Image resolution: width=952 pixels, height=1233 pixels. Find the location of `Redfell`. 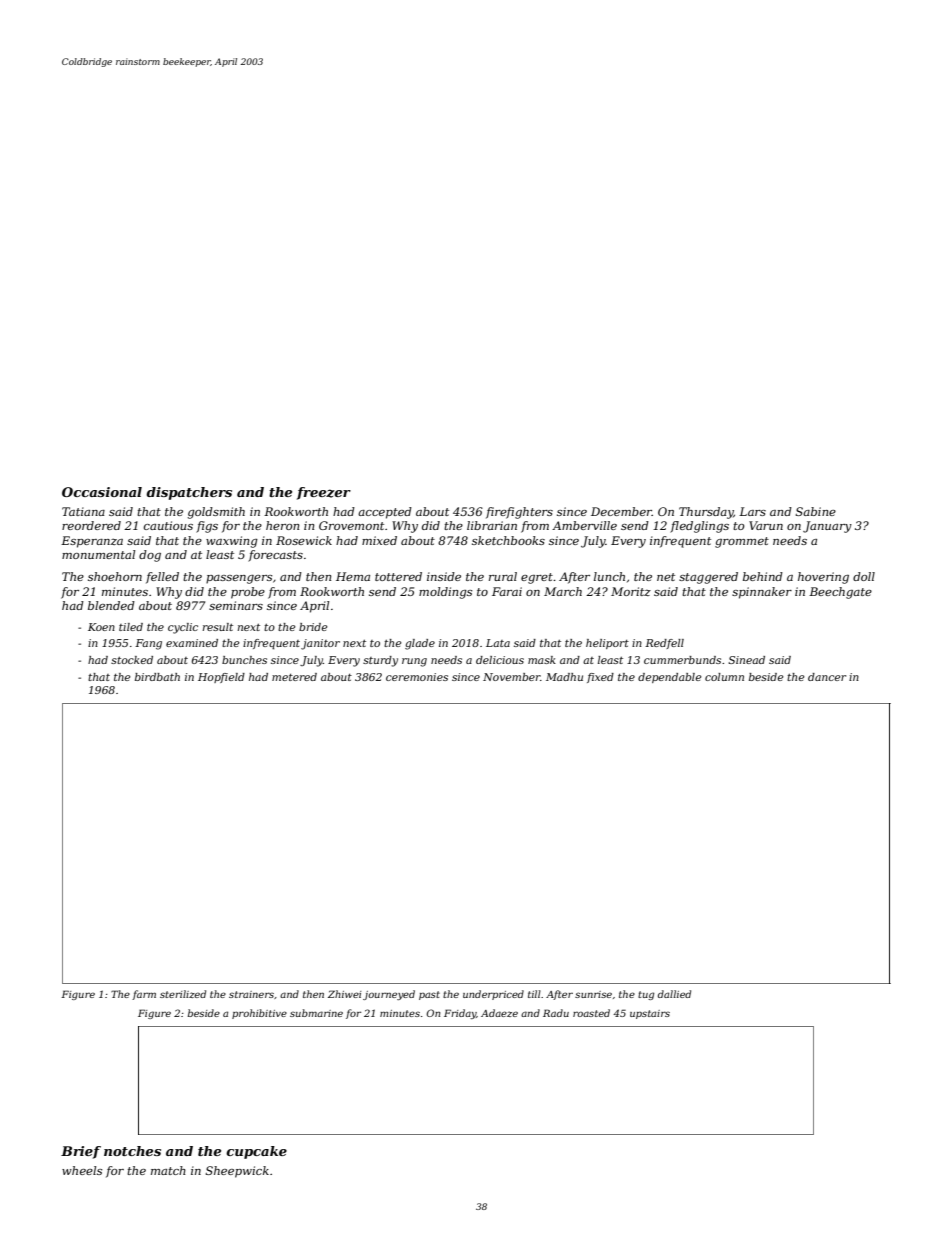

Redfell is located at coordinates (664, 644).
